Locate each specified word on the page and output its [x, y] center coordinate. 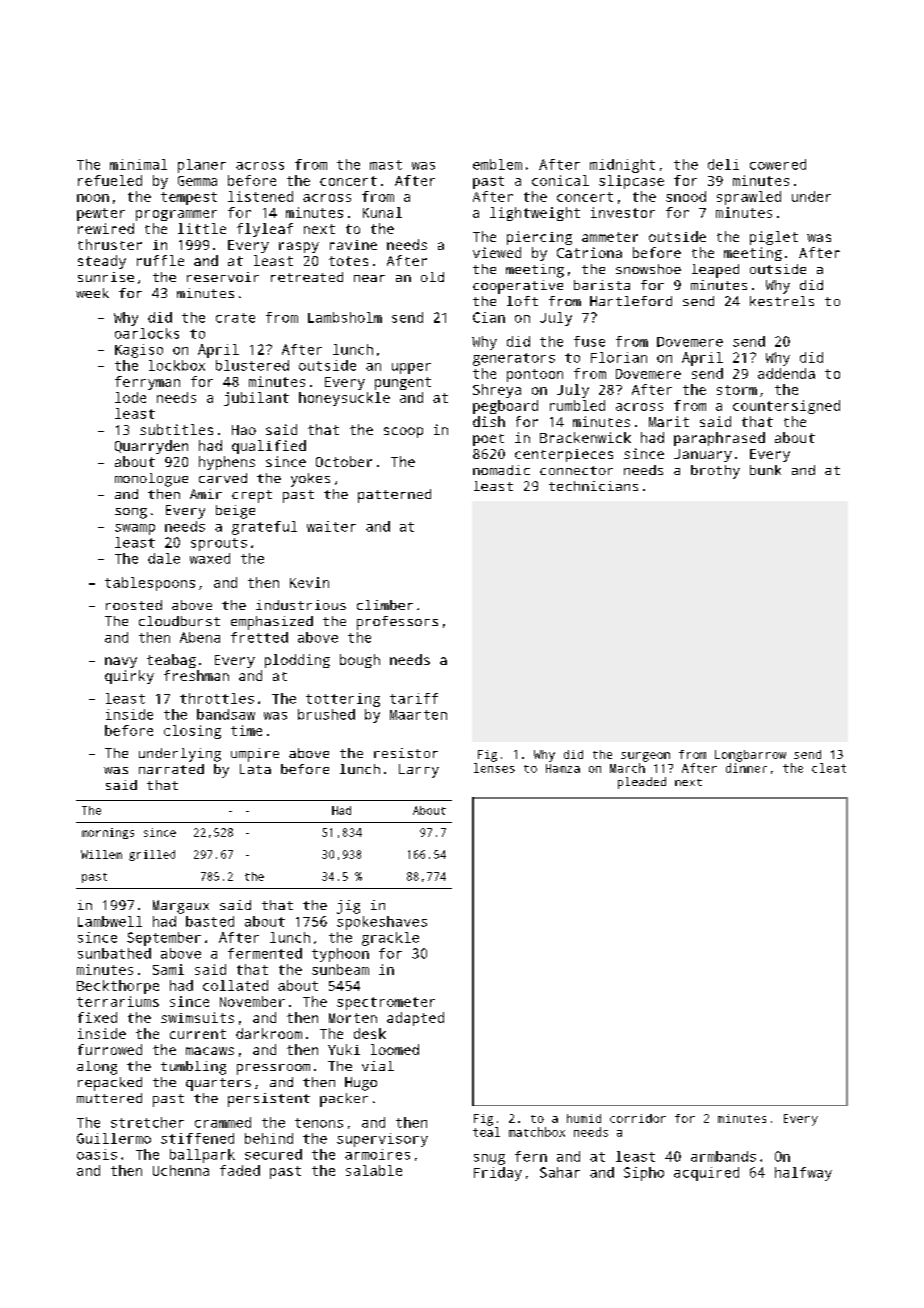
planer [202, 166]
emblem [497, 164]
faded [240, 1170]
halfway [803, 1174]
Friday [498, 1174]
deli [723, 164]
